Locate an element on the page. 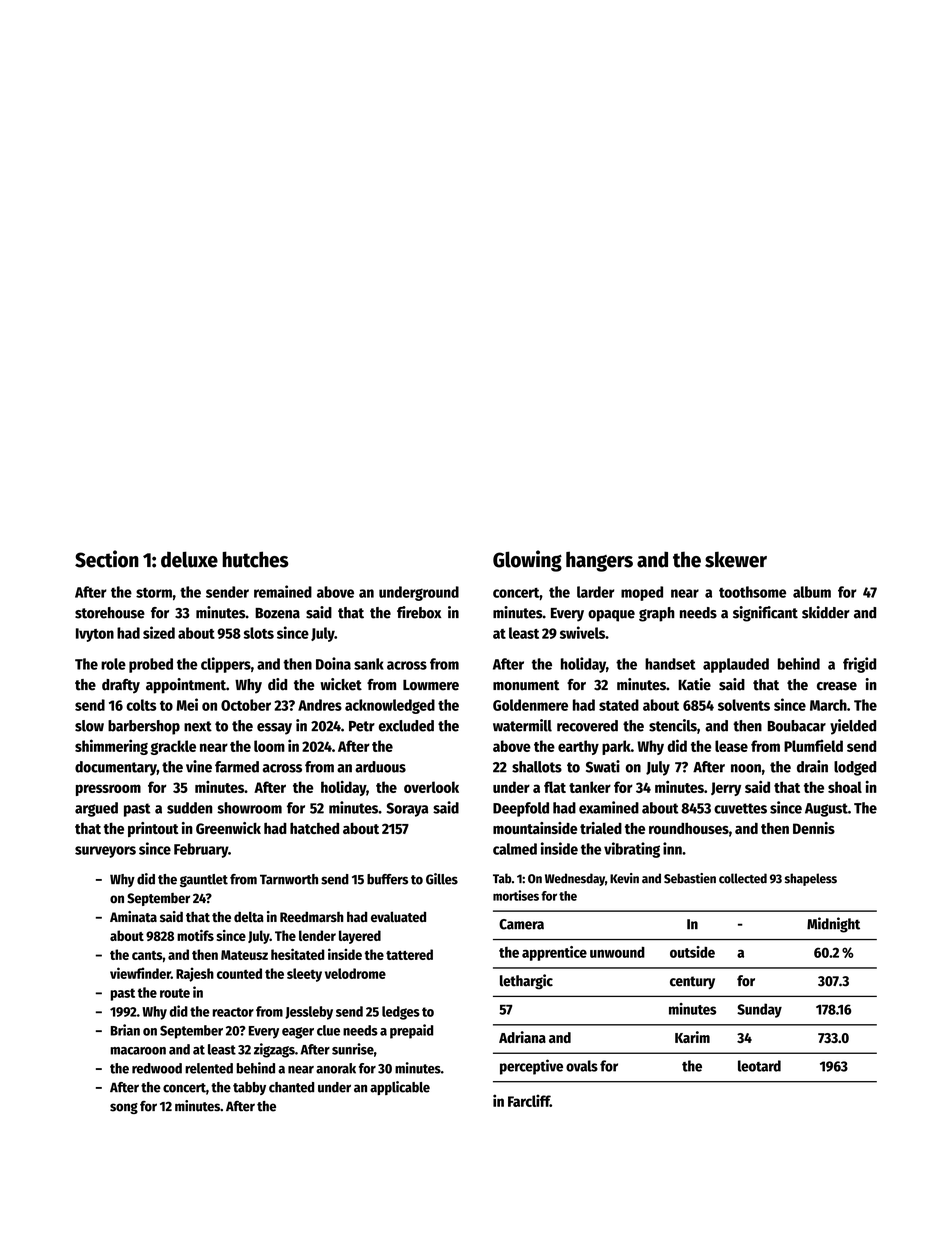 The width and height of the document is (952, 1233). toothsome is located at coordinates (752, 592).
